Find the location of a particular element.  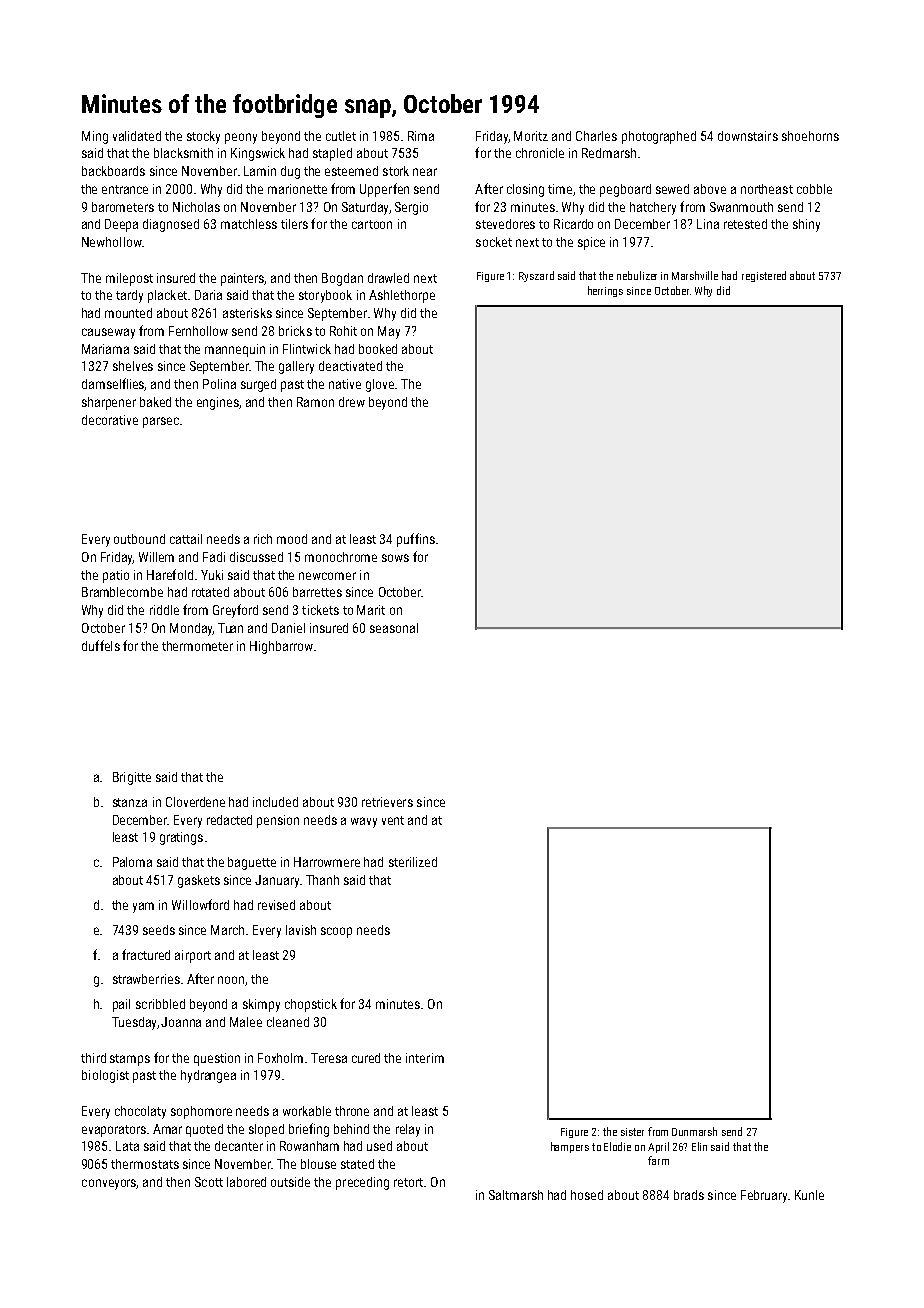

chronicle is located at coordinates (540, 153).
